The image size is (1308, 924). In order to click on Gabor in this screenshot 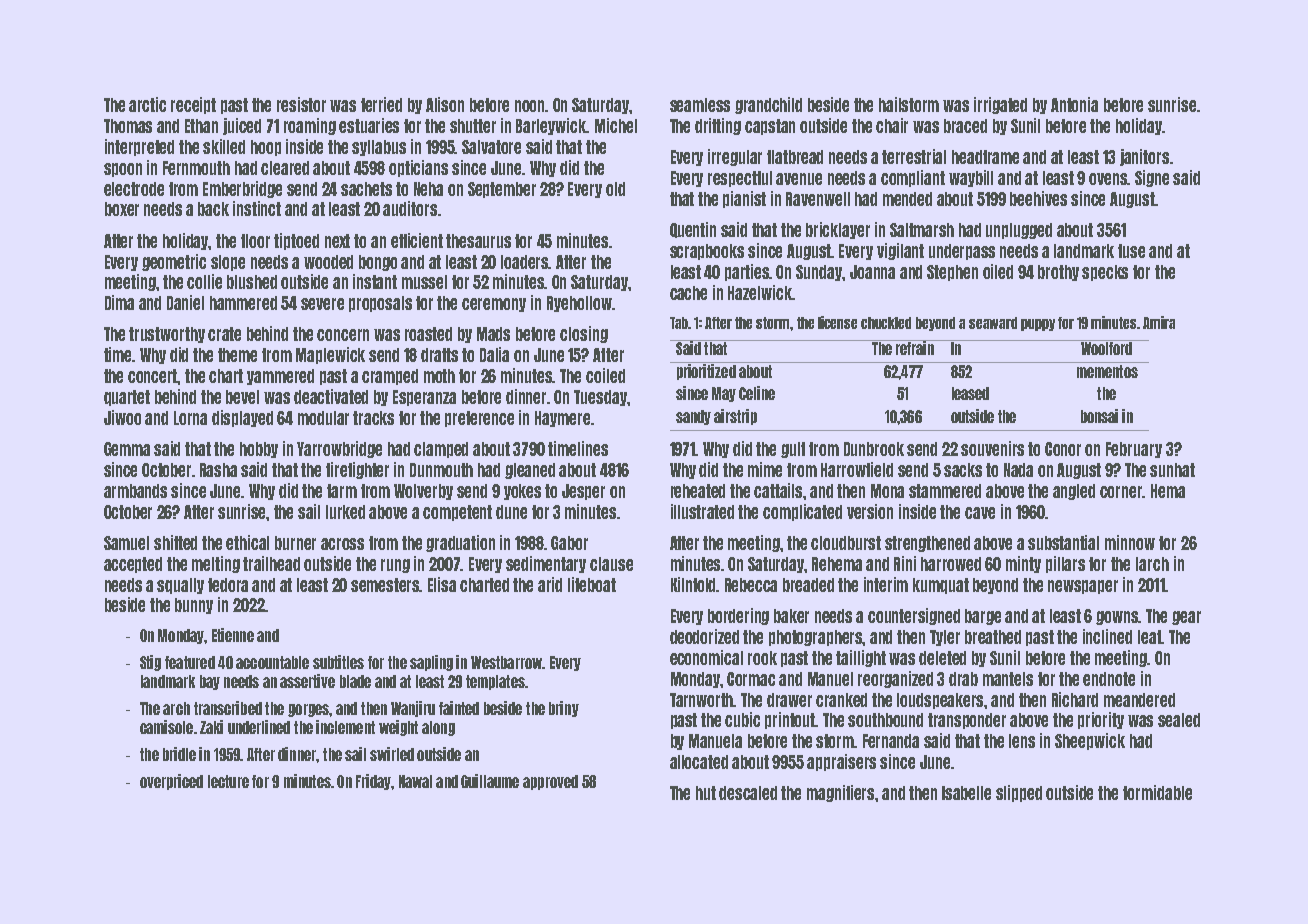, I will do `click(569, 543)`.
